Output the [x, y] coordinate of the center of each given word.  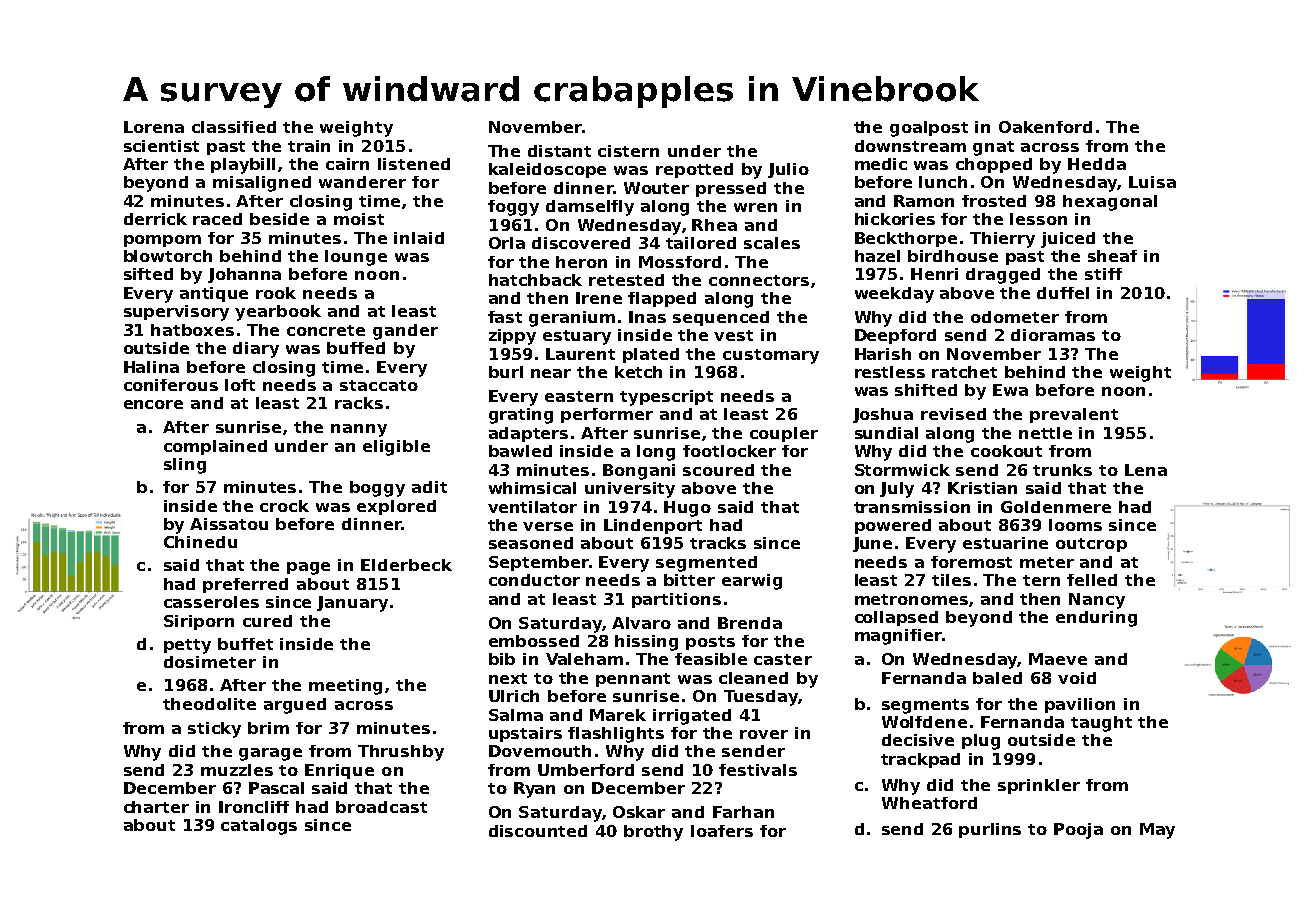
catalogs [259, 827]
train [309, 146]
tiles [951, 580]
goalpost [929, 129]
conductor [534, 580]
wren [755, 207]
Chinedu [200, 542]
